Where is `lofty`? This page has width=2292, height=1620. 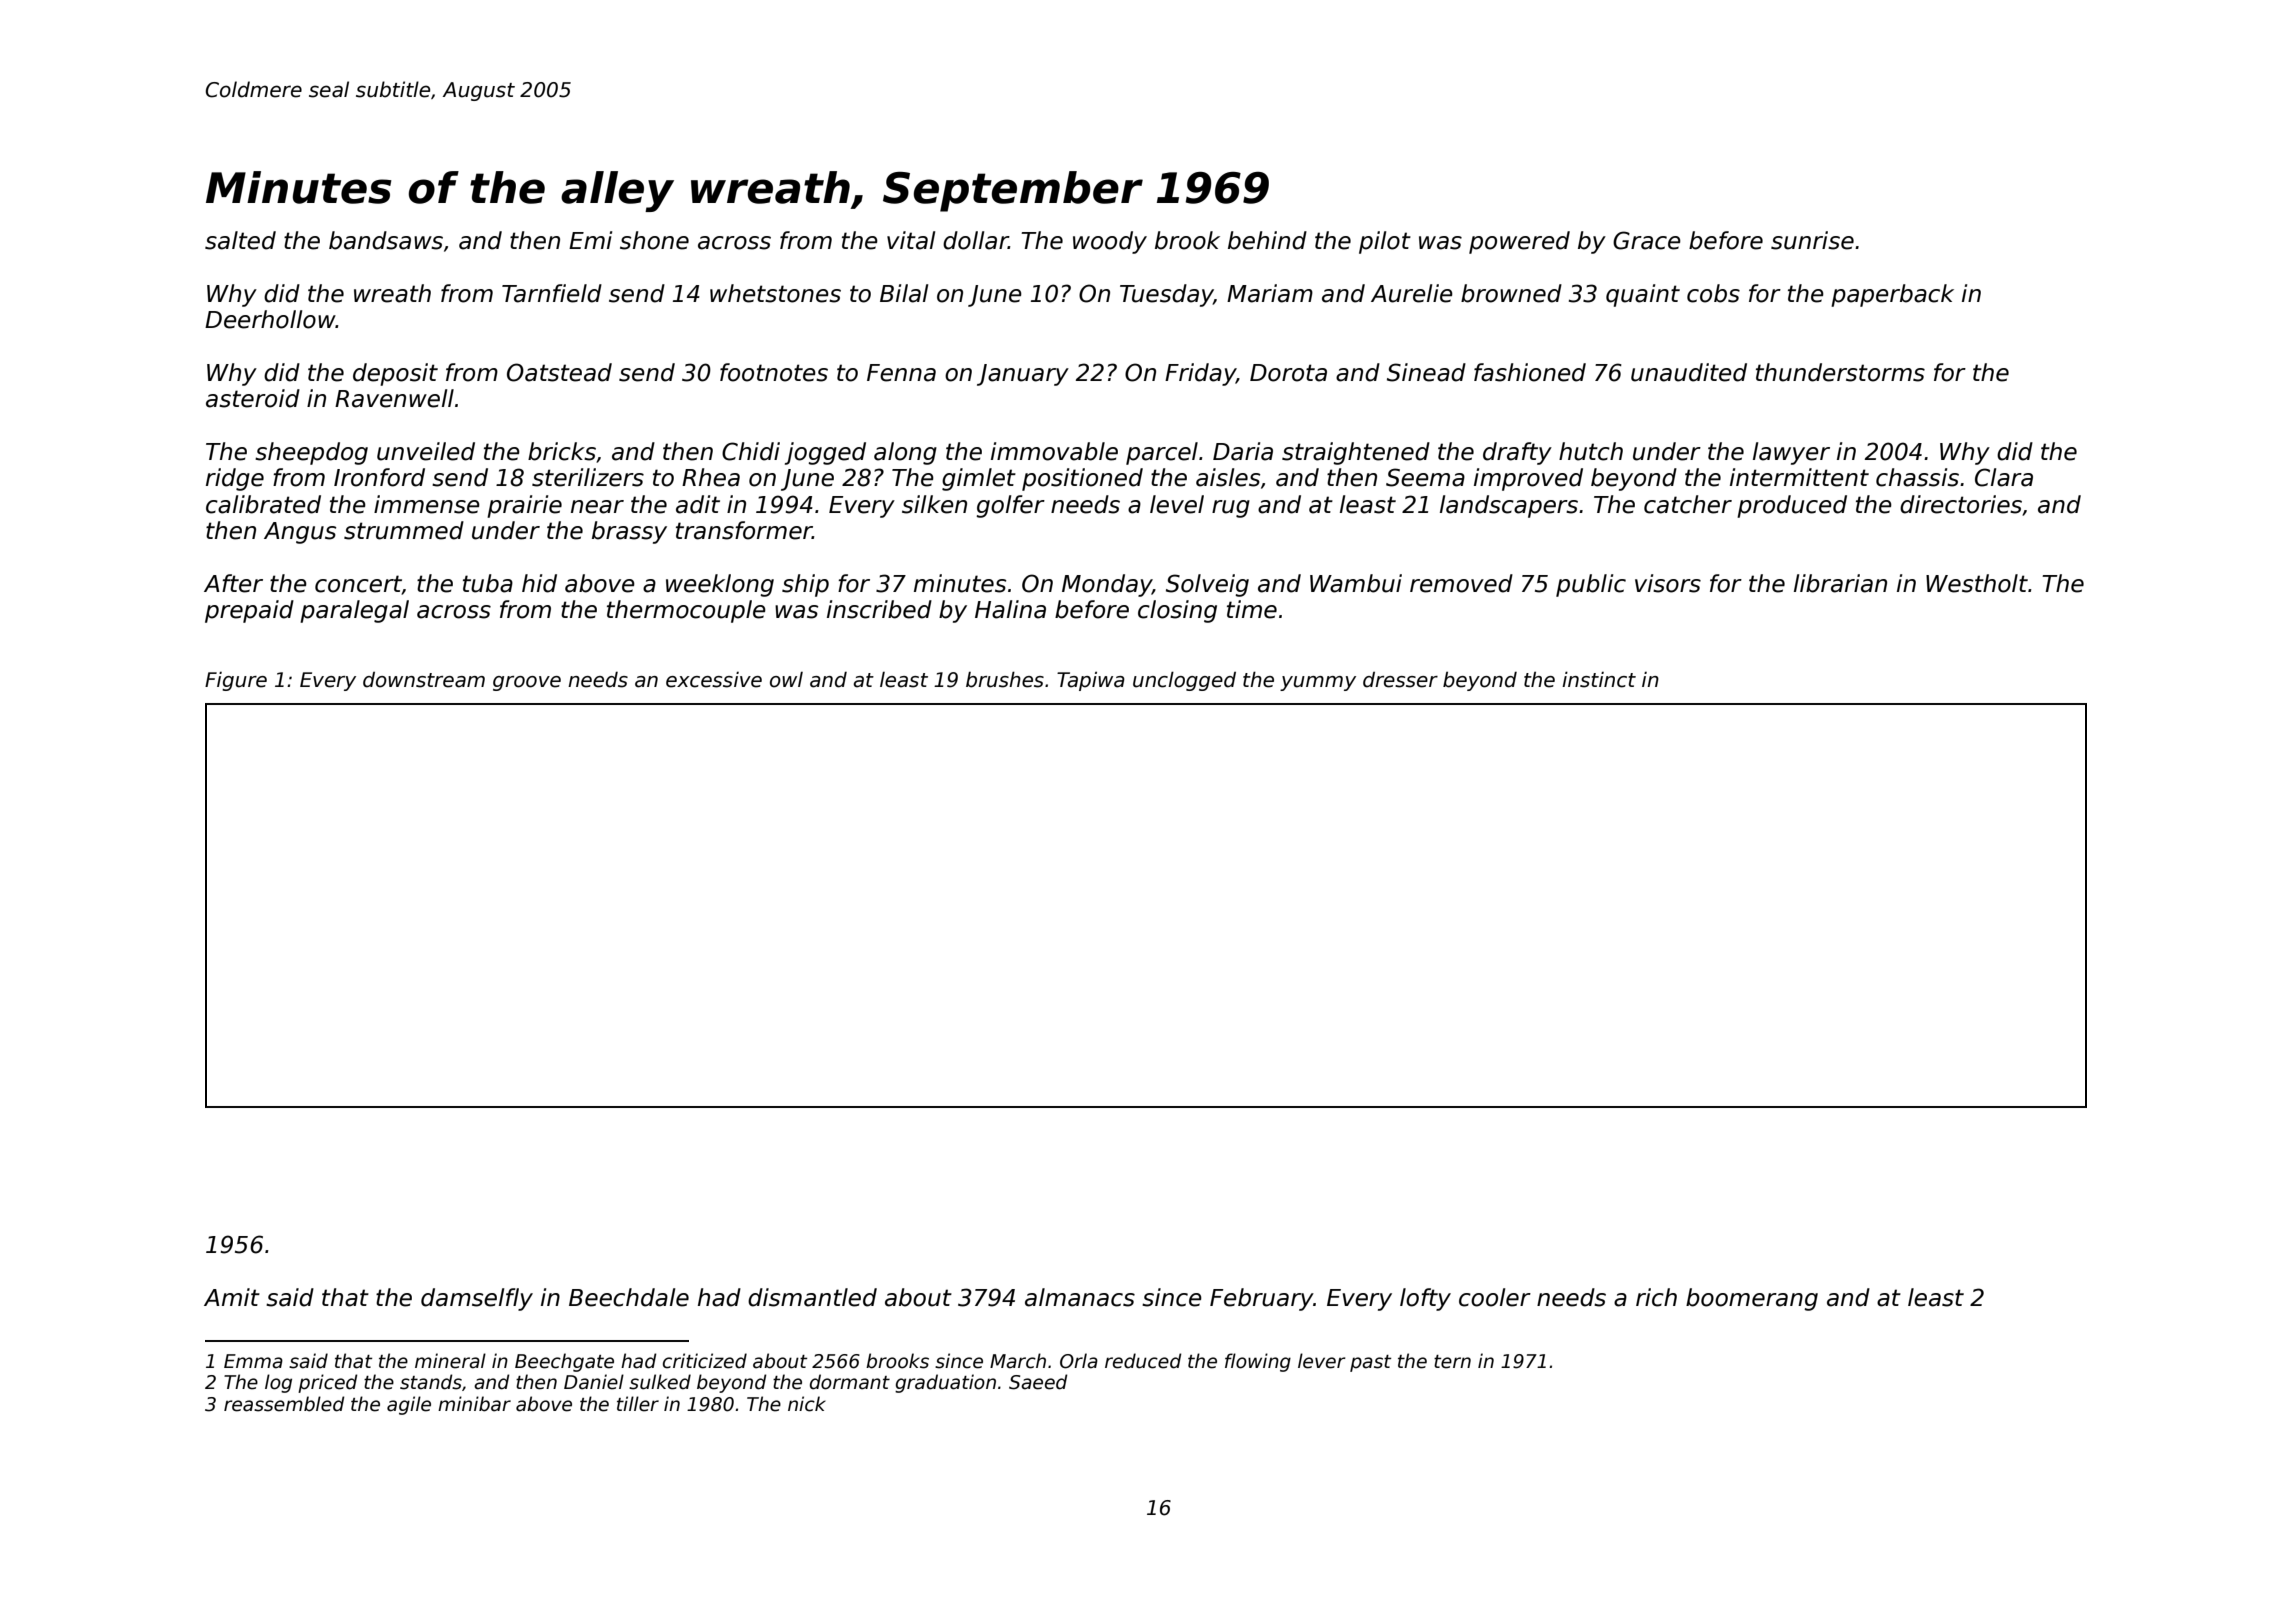
lofty is located at coordinates (1425, 1299).
